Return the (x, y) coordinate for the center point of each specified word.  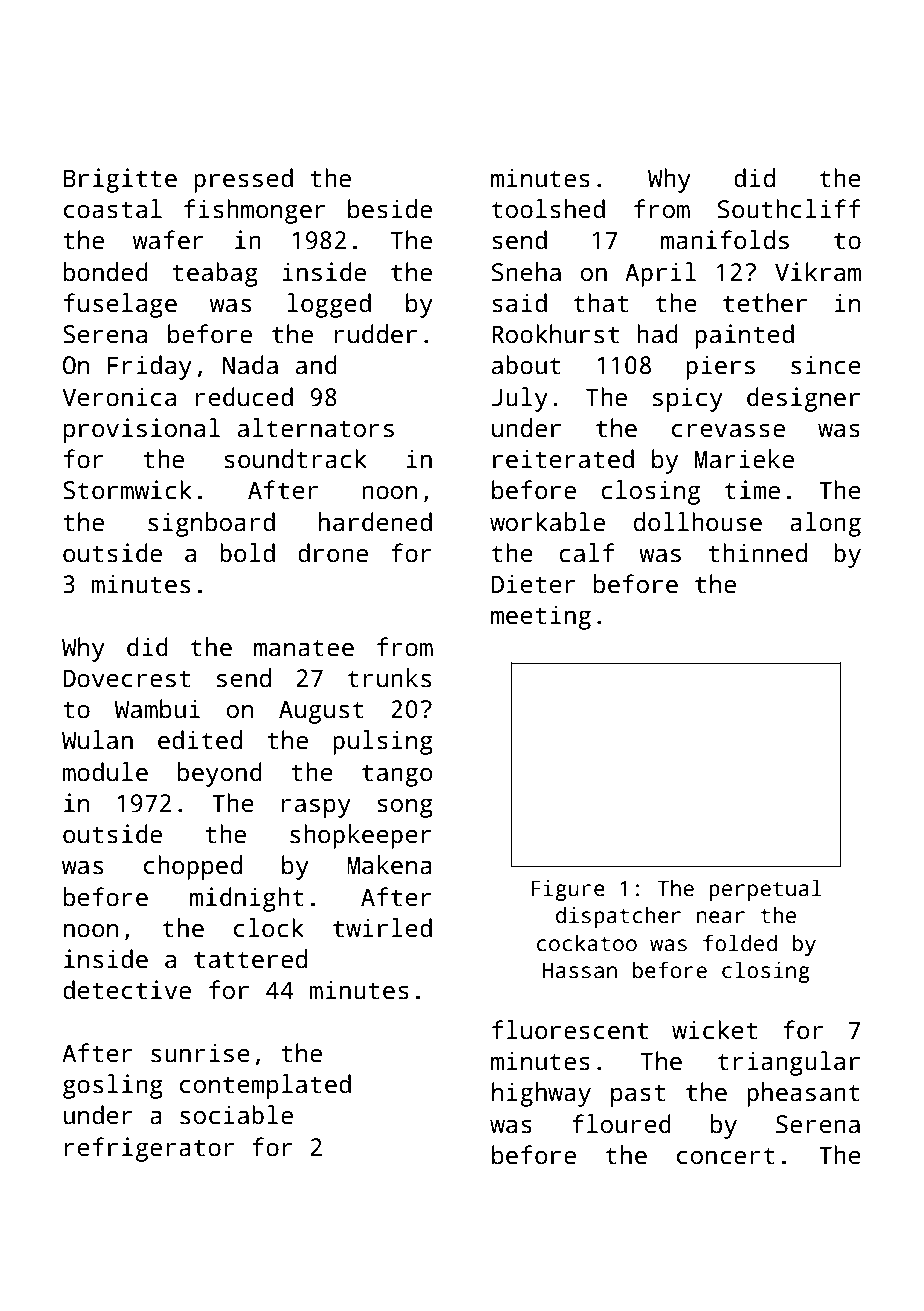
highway (541, 1094)
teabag (215, 274)
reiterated (563, 459)
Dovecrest (126, 678)
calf (587, 553)
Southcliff (789, 209)
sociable (236, 1115)
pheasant (803, 1094)
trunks (389, 678)
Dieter (534, 584)
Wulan (97, 740)
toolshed (548, 209)
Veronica (119, 397)
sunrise (200, 1053)
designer (803, 399)
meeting (541, 617)
